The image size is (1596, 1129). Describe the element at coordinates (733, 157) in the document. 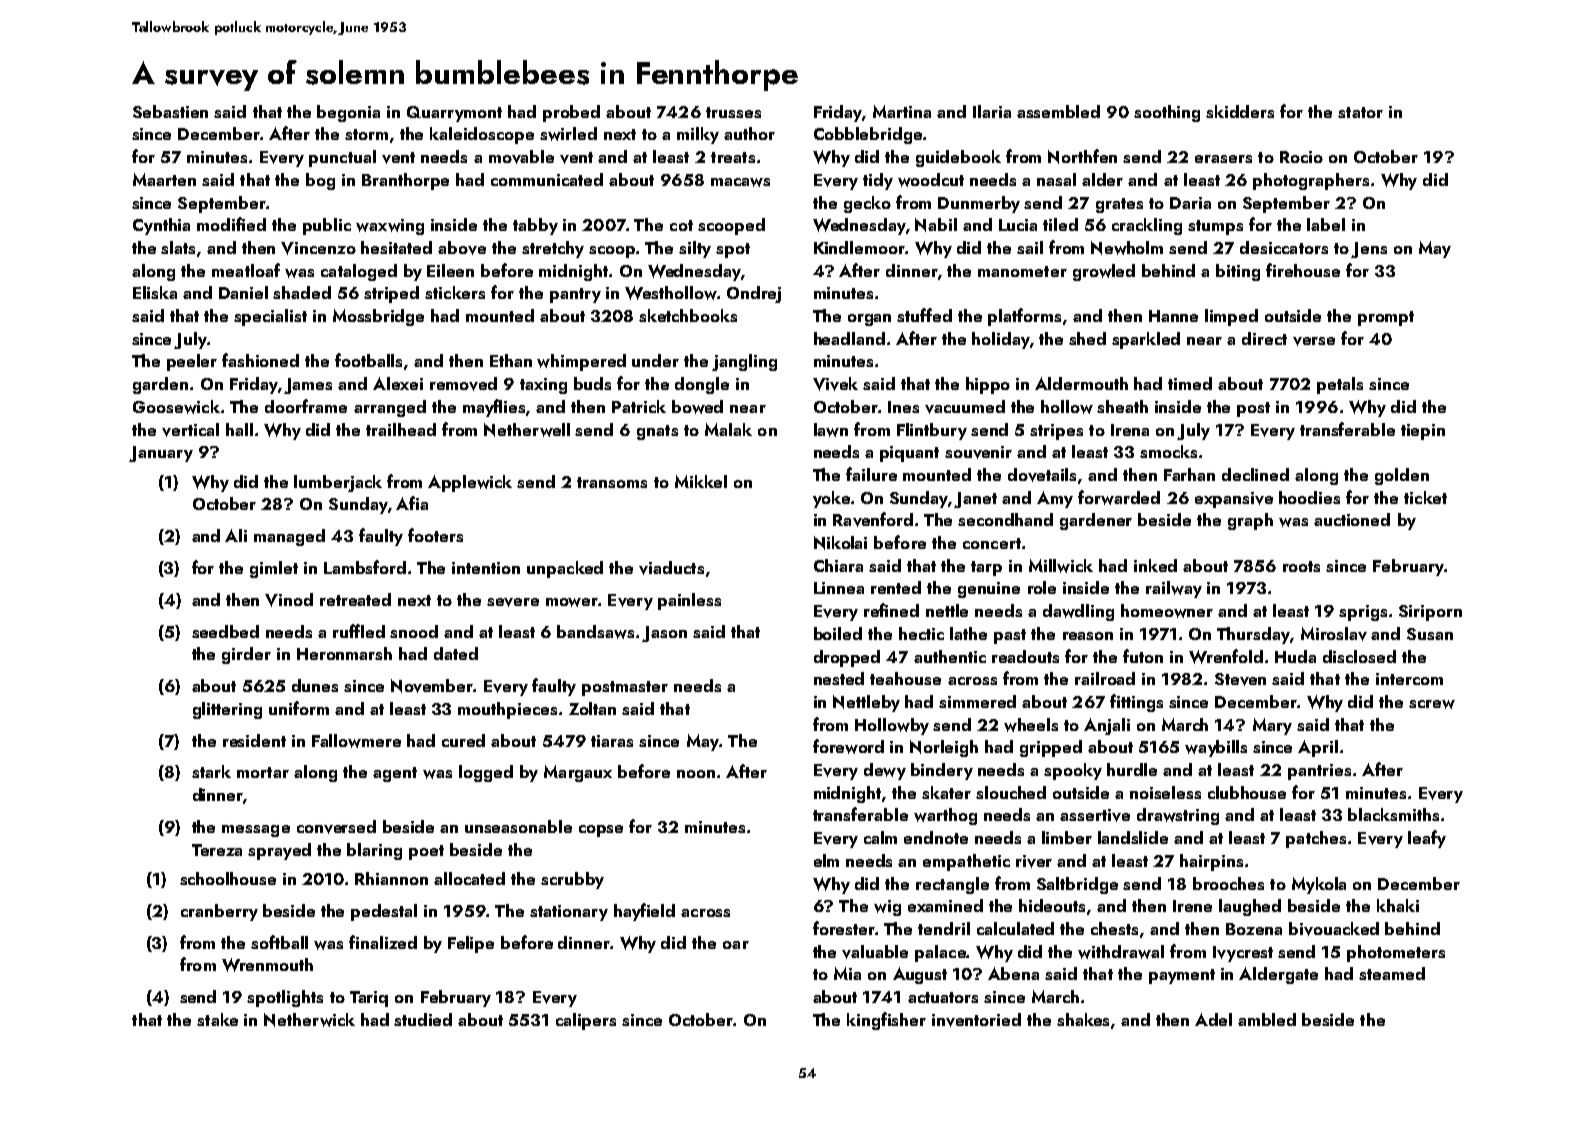

I see `treats` at that location.
